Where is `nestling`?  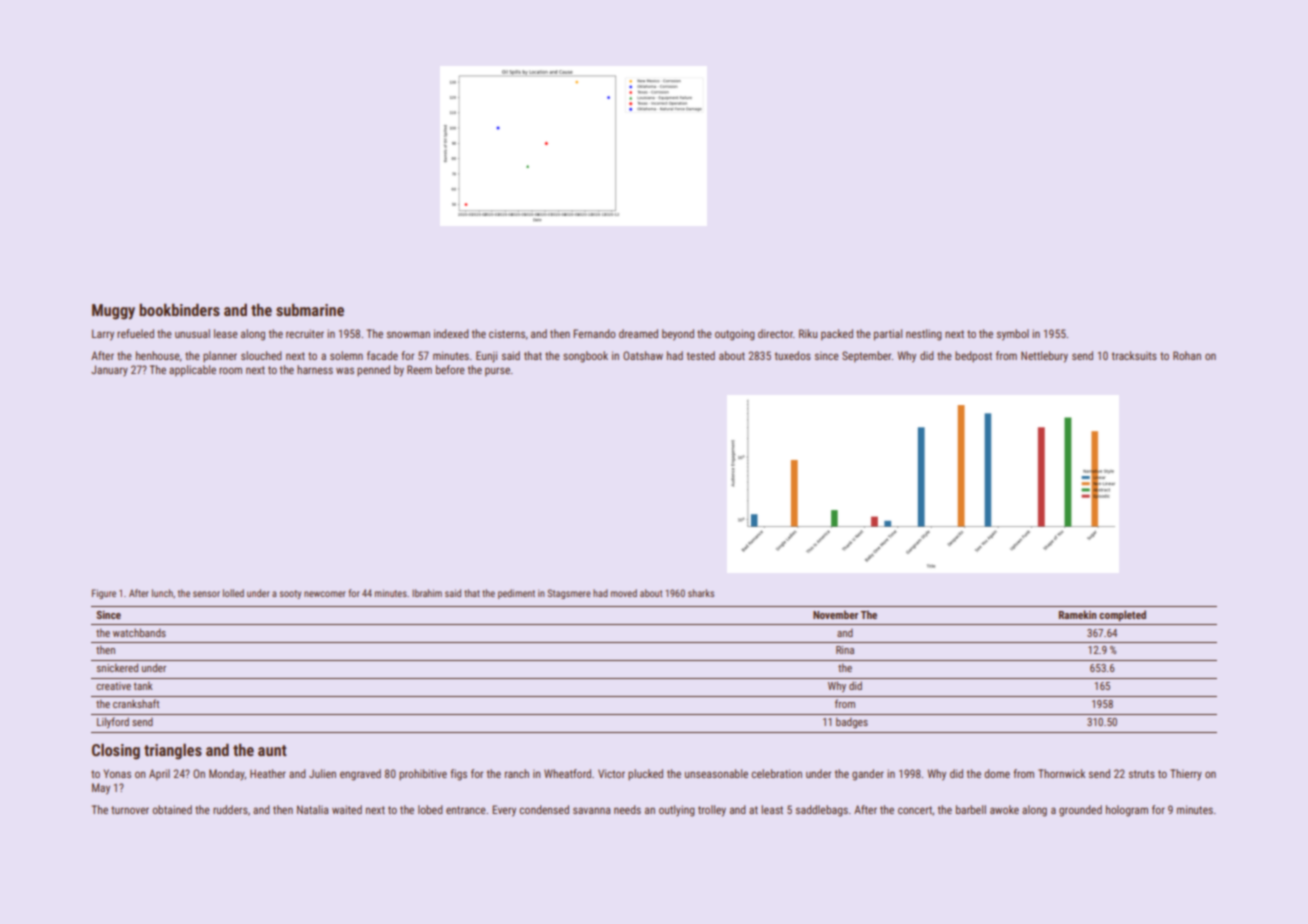
nestling is located at coordinates (924, 335).
